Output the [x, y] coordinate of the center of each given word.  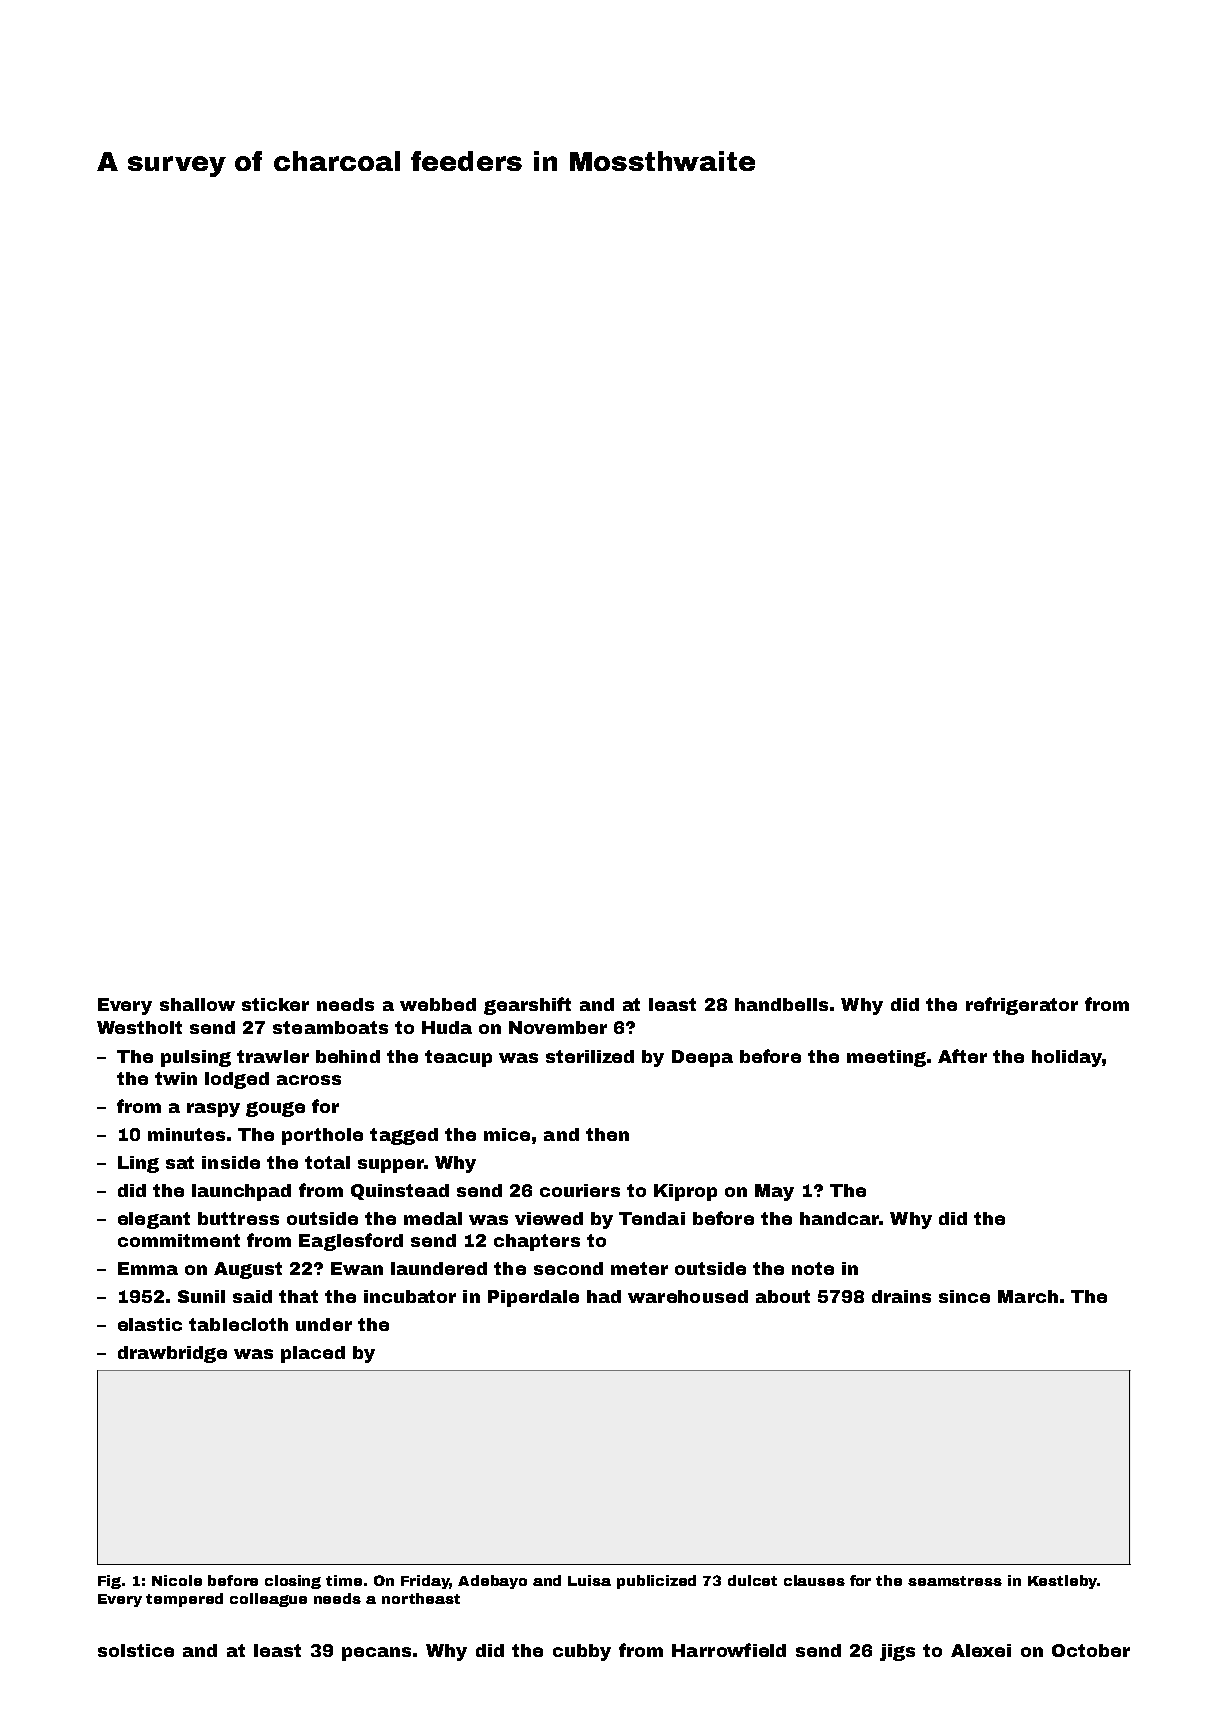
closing [293, 1582]
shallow [197, 1004]
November [558, 1027]
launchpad [241, 1192]
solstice [136, 1650]
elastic [150, 1324]
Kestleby [1062, 1582]
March [1028, 1296]
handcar [839, 1218]
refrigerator [1022, 1006]
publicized [656, 1582]
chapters [537, 1242]
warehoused [688, 1296]
